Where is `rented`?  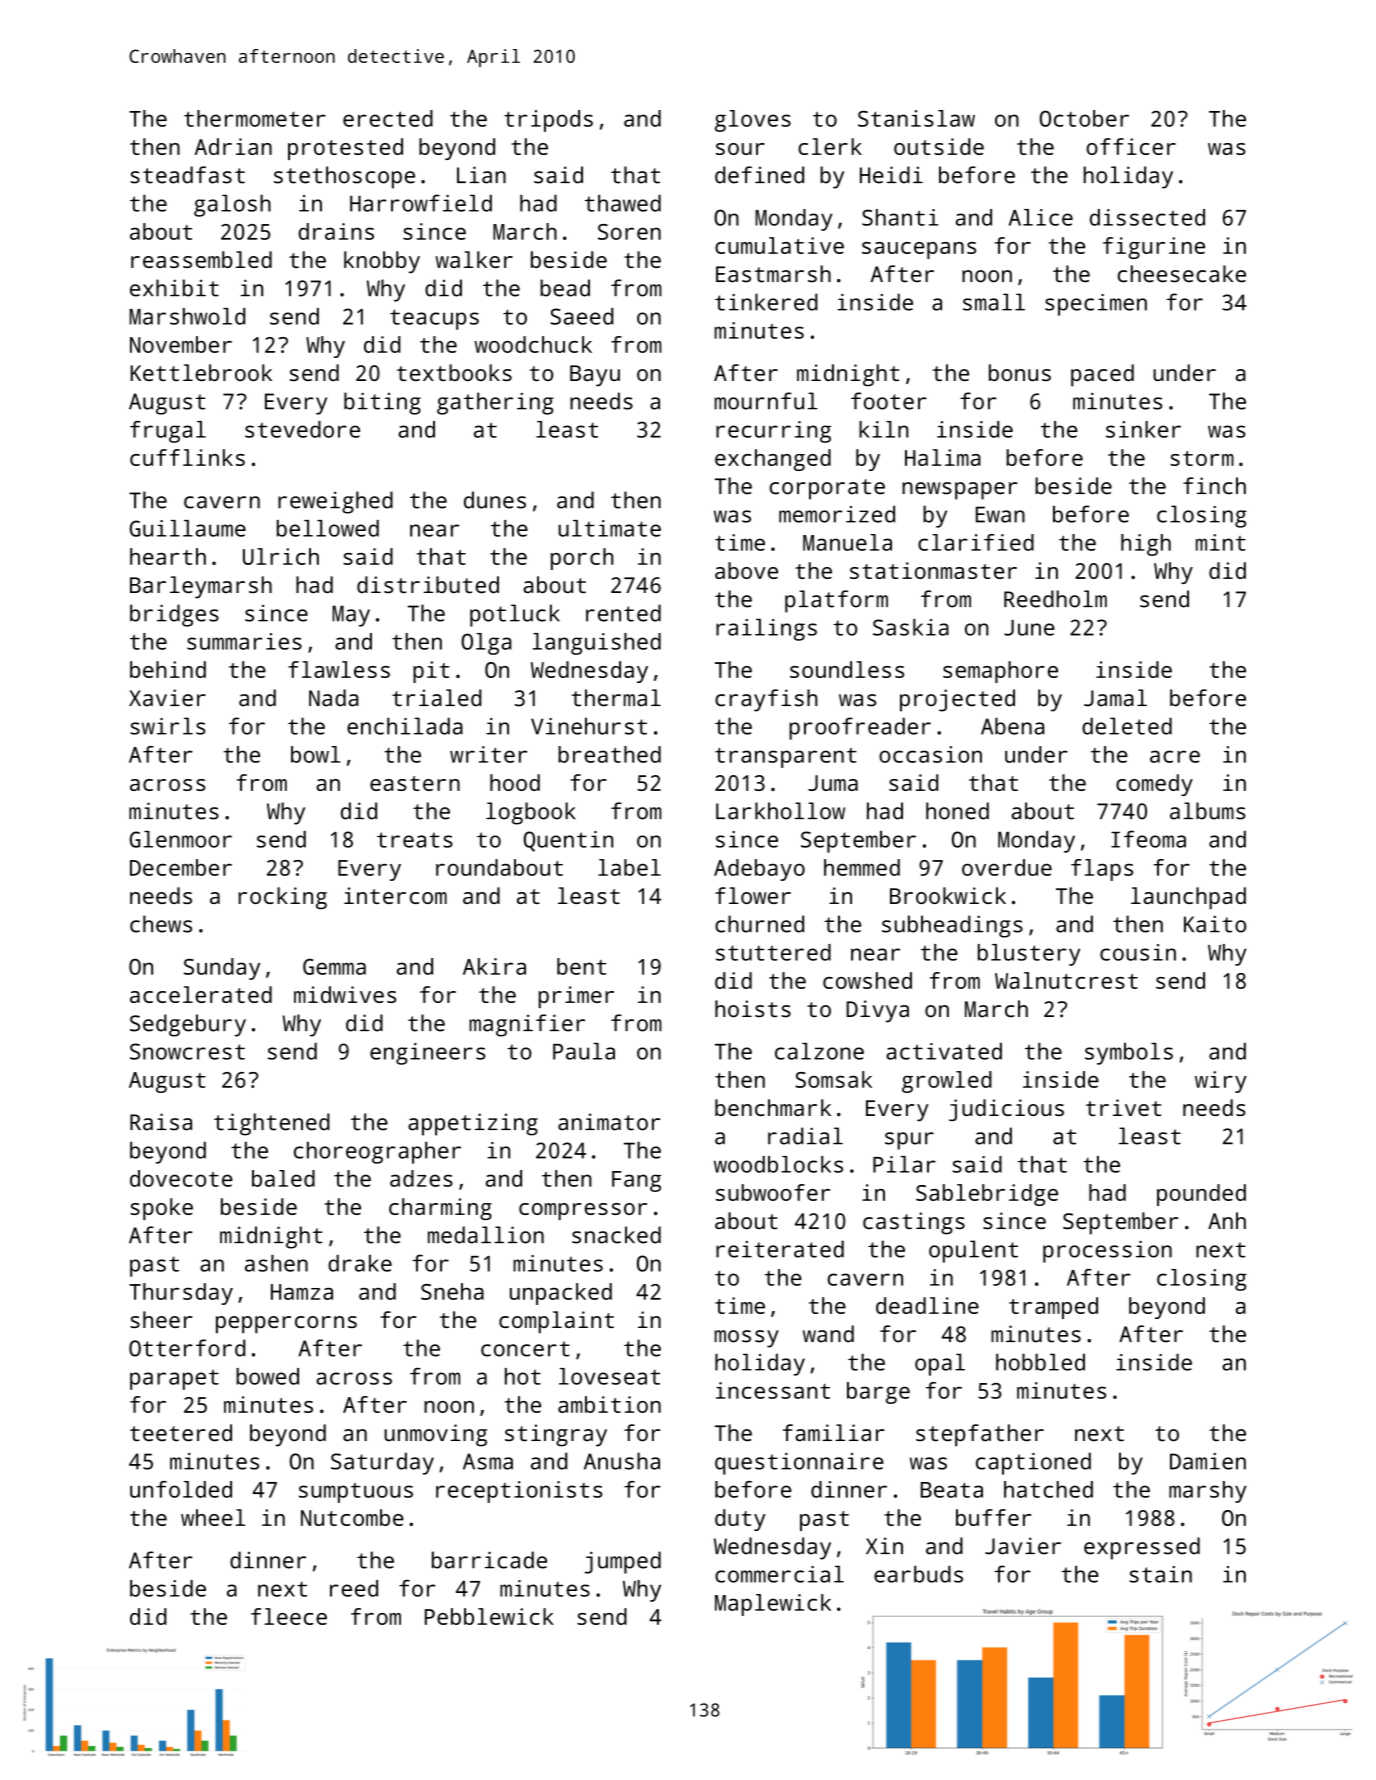 rented is located at coordinates (623, 613).
